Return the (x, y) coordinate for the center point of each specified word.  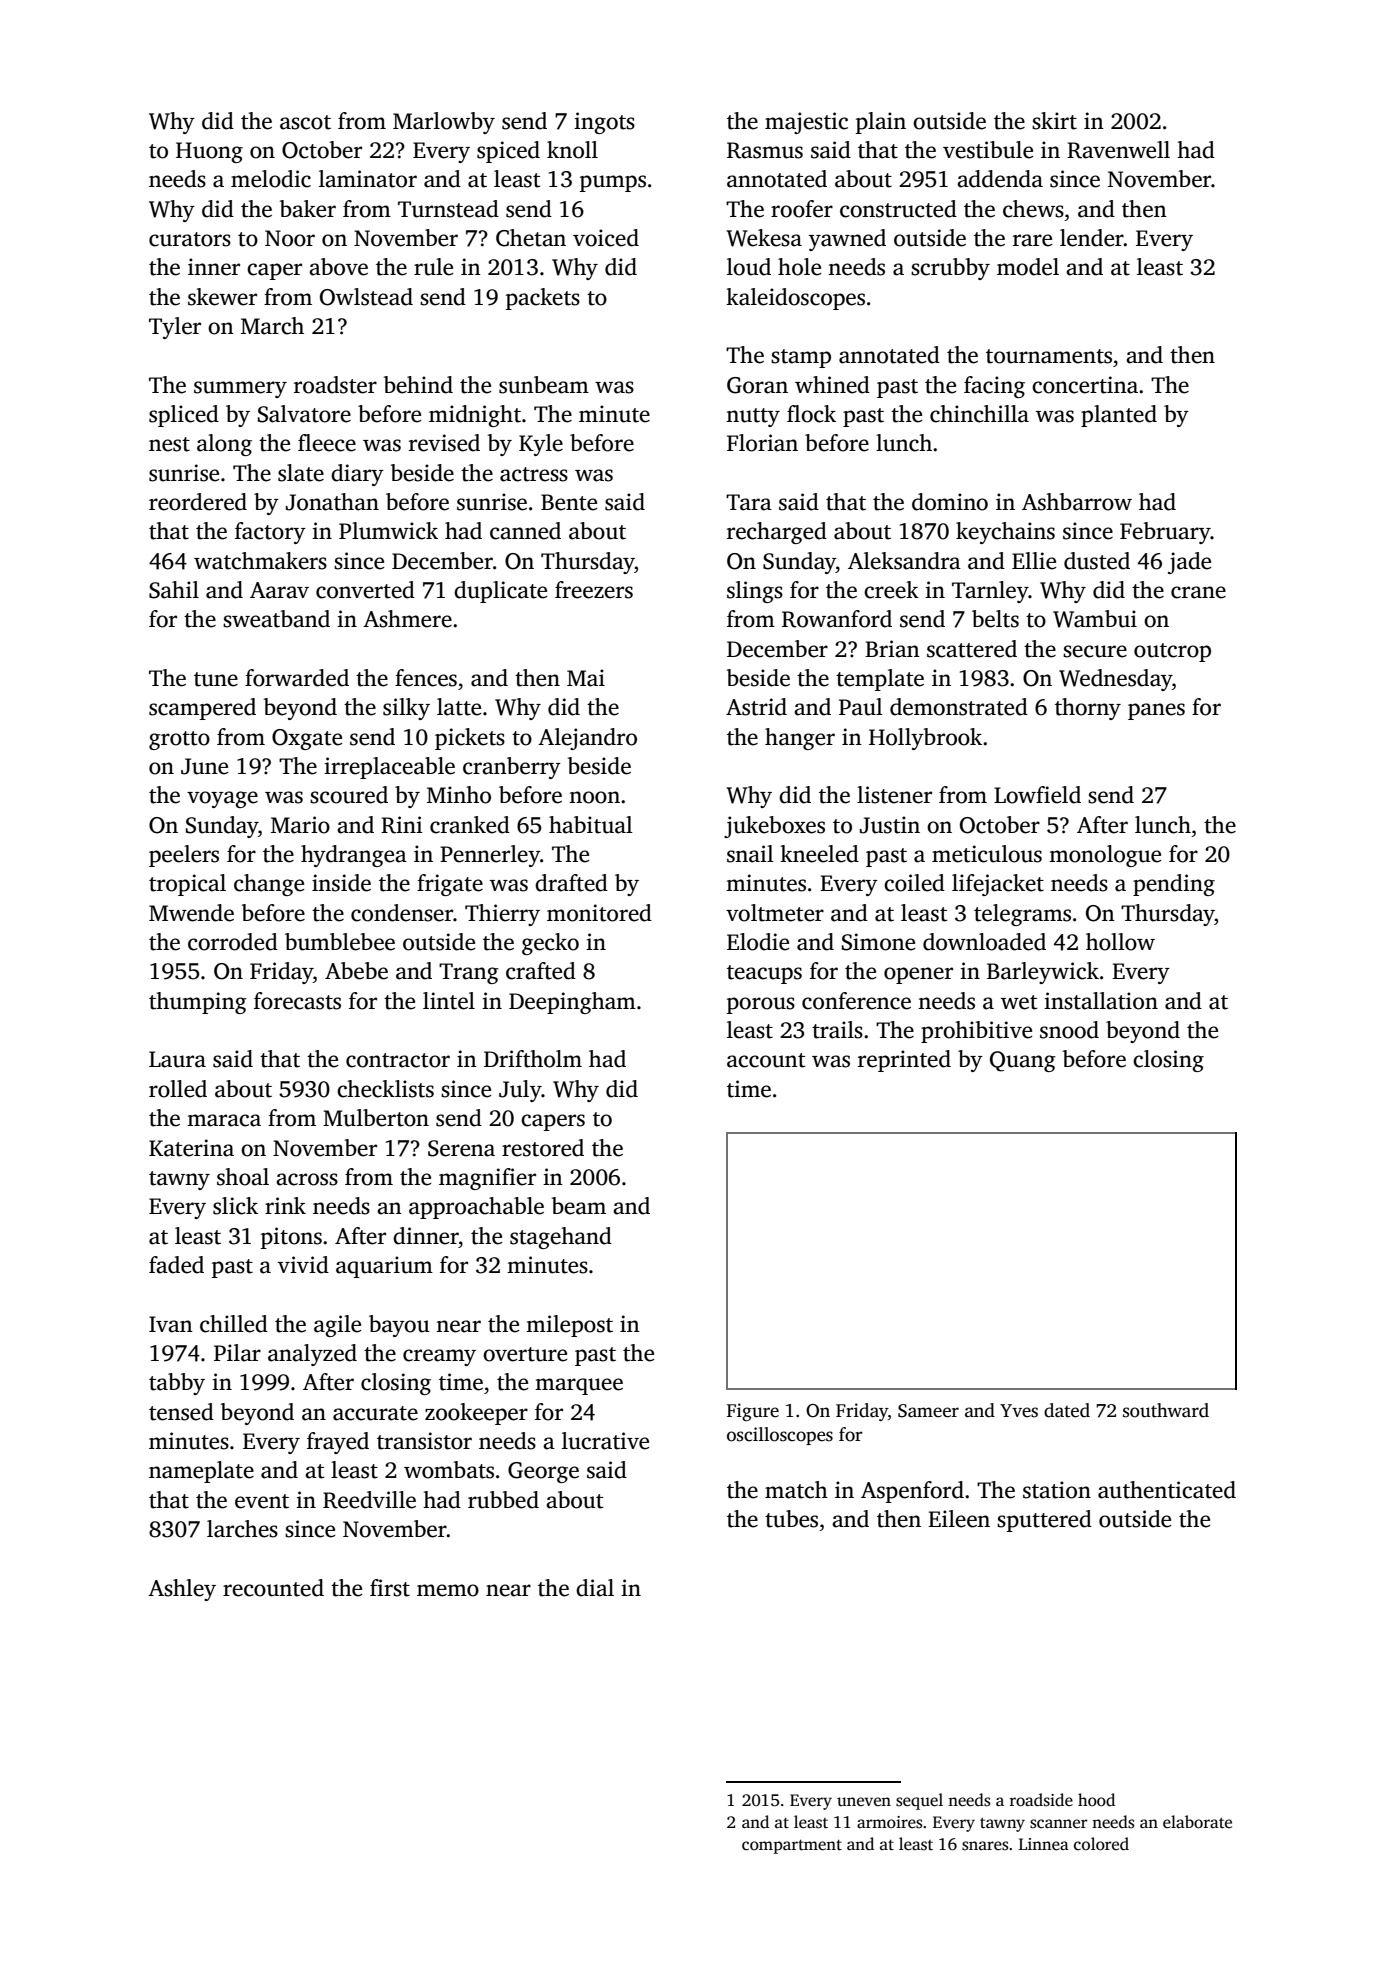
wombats (449, 1470)
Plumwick (388, 531)
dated (1067, 1410)
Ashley (182, 1590)
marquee (579, 1386)
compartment (792, 1847)
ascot (305, 122)
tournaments (1049, 356)
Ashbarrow (1077, 502)
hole (799, 267)
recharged (777, 533)
